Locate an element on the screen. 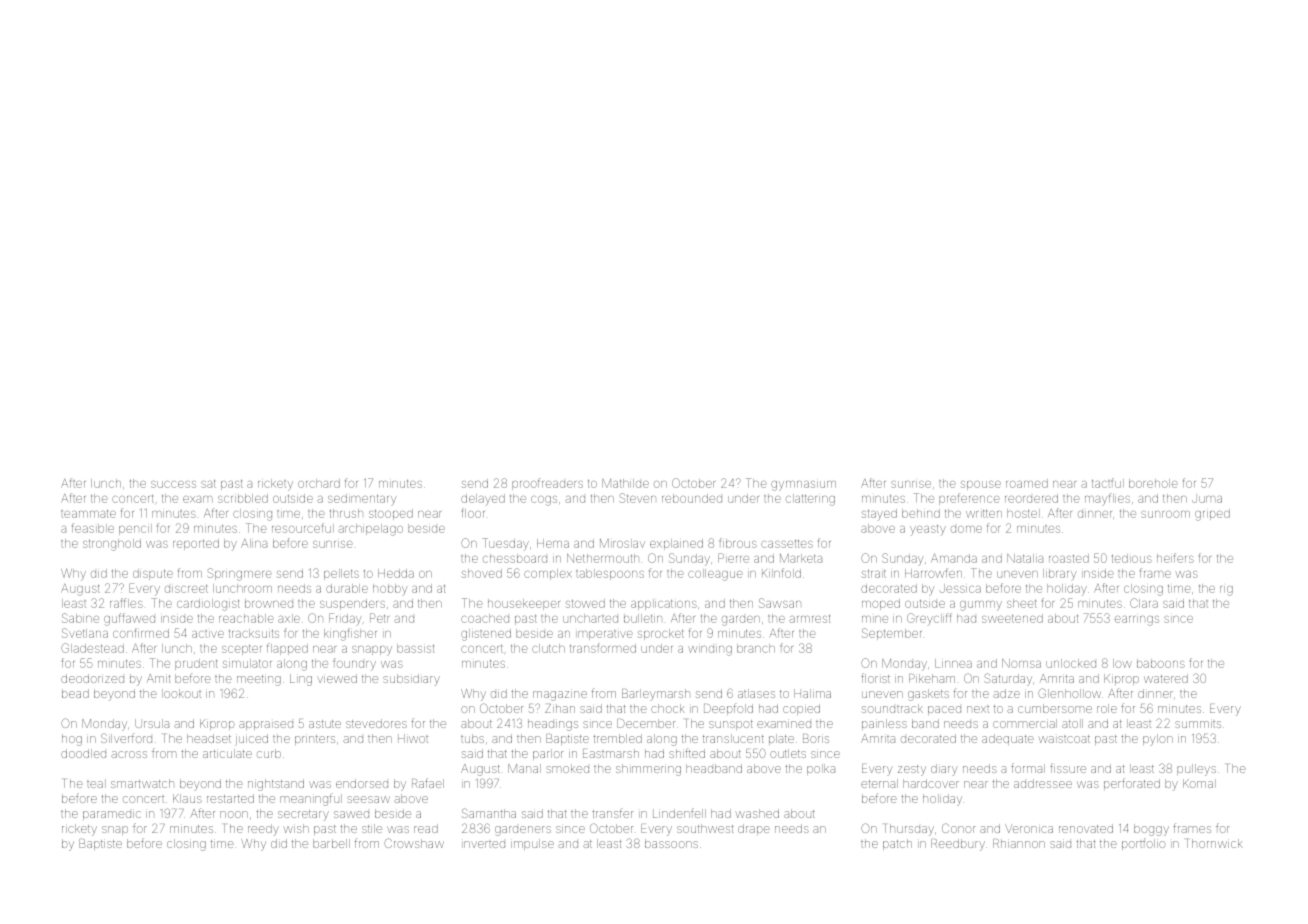  success is located at coordinates (173, 484).
